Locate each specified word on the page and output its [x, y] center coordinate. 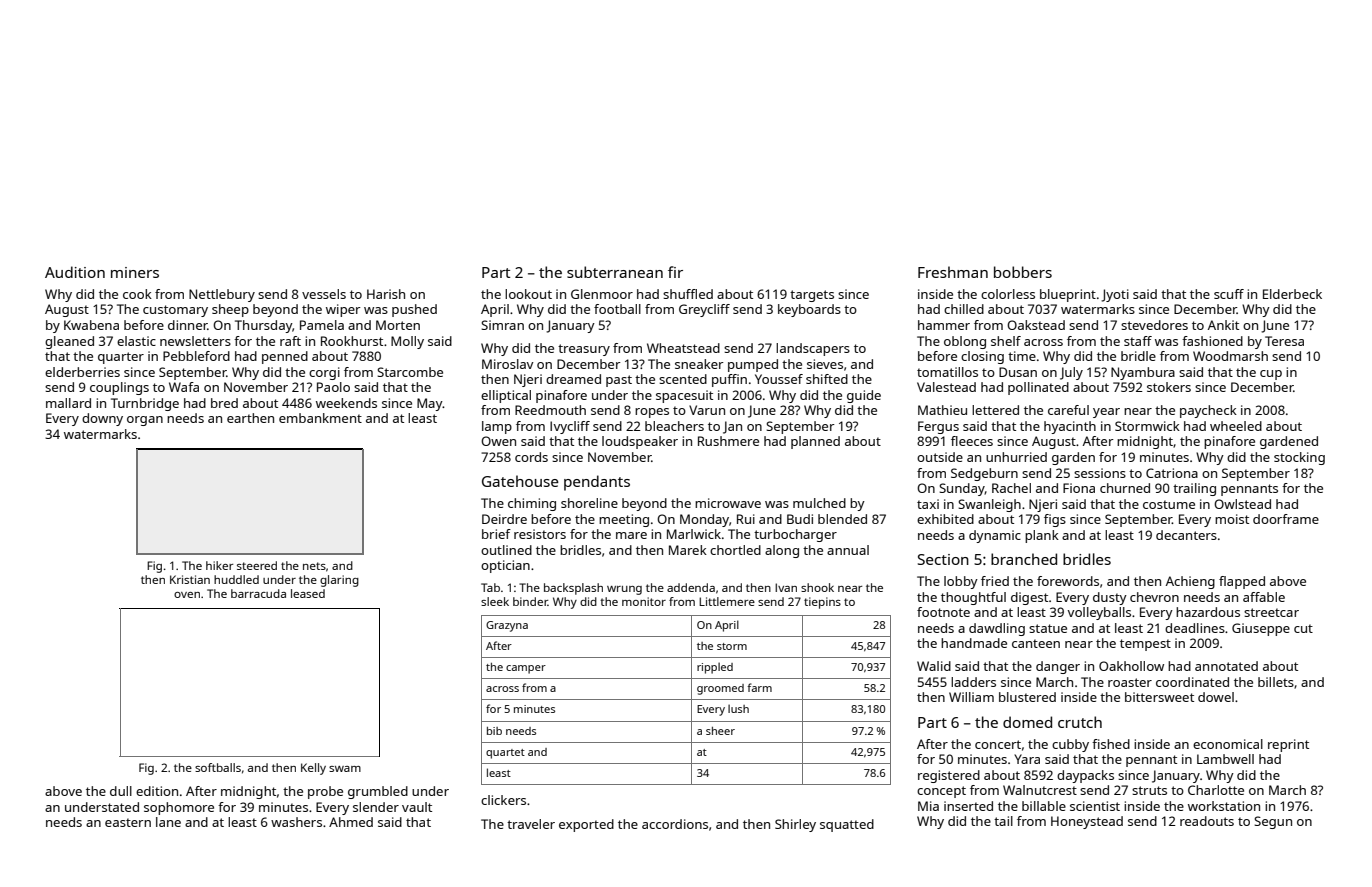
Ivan [786, 587]
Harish [386, 294]
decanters [1186, 535]
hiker [219, 565]
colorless [1008, 294]
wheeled [1236, 426]
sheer [720, 731]
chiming [532, 504]
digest [1029, 598]
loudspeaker [640, 442]
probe [325, 792]
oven [187, 595]
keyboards [809, 310]
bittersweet [1159, 697]
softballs [218, 767]
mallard [68, 403]
